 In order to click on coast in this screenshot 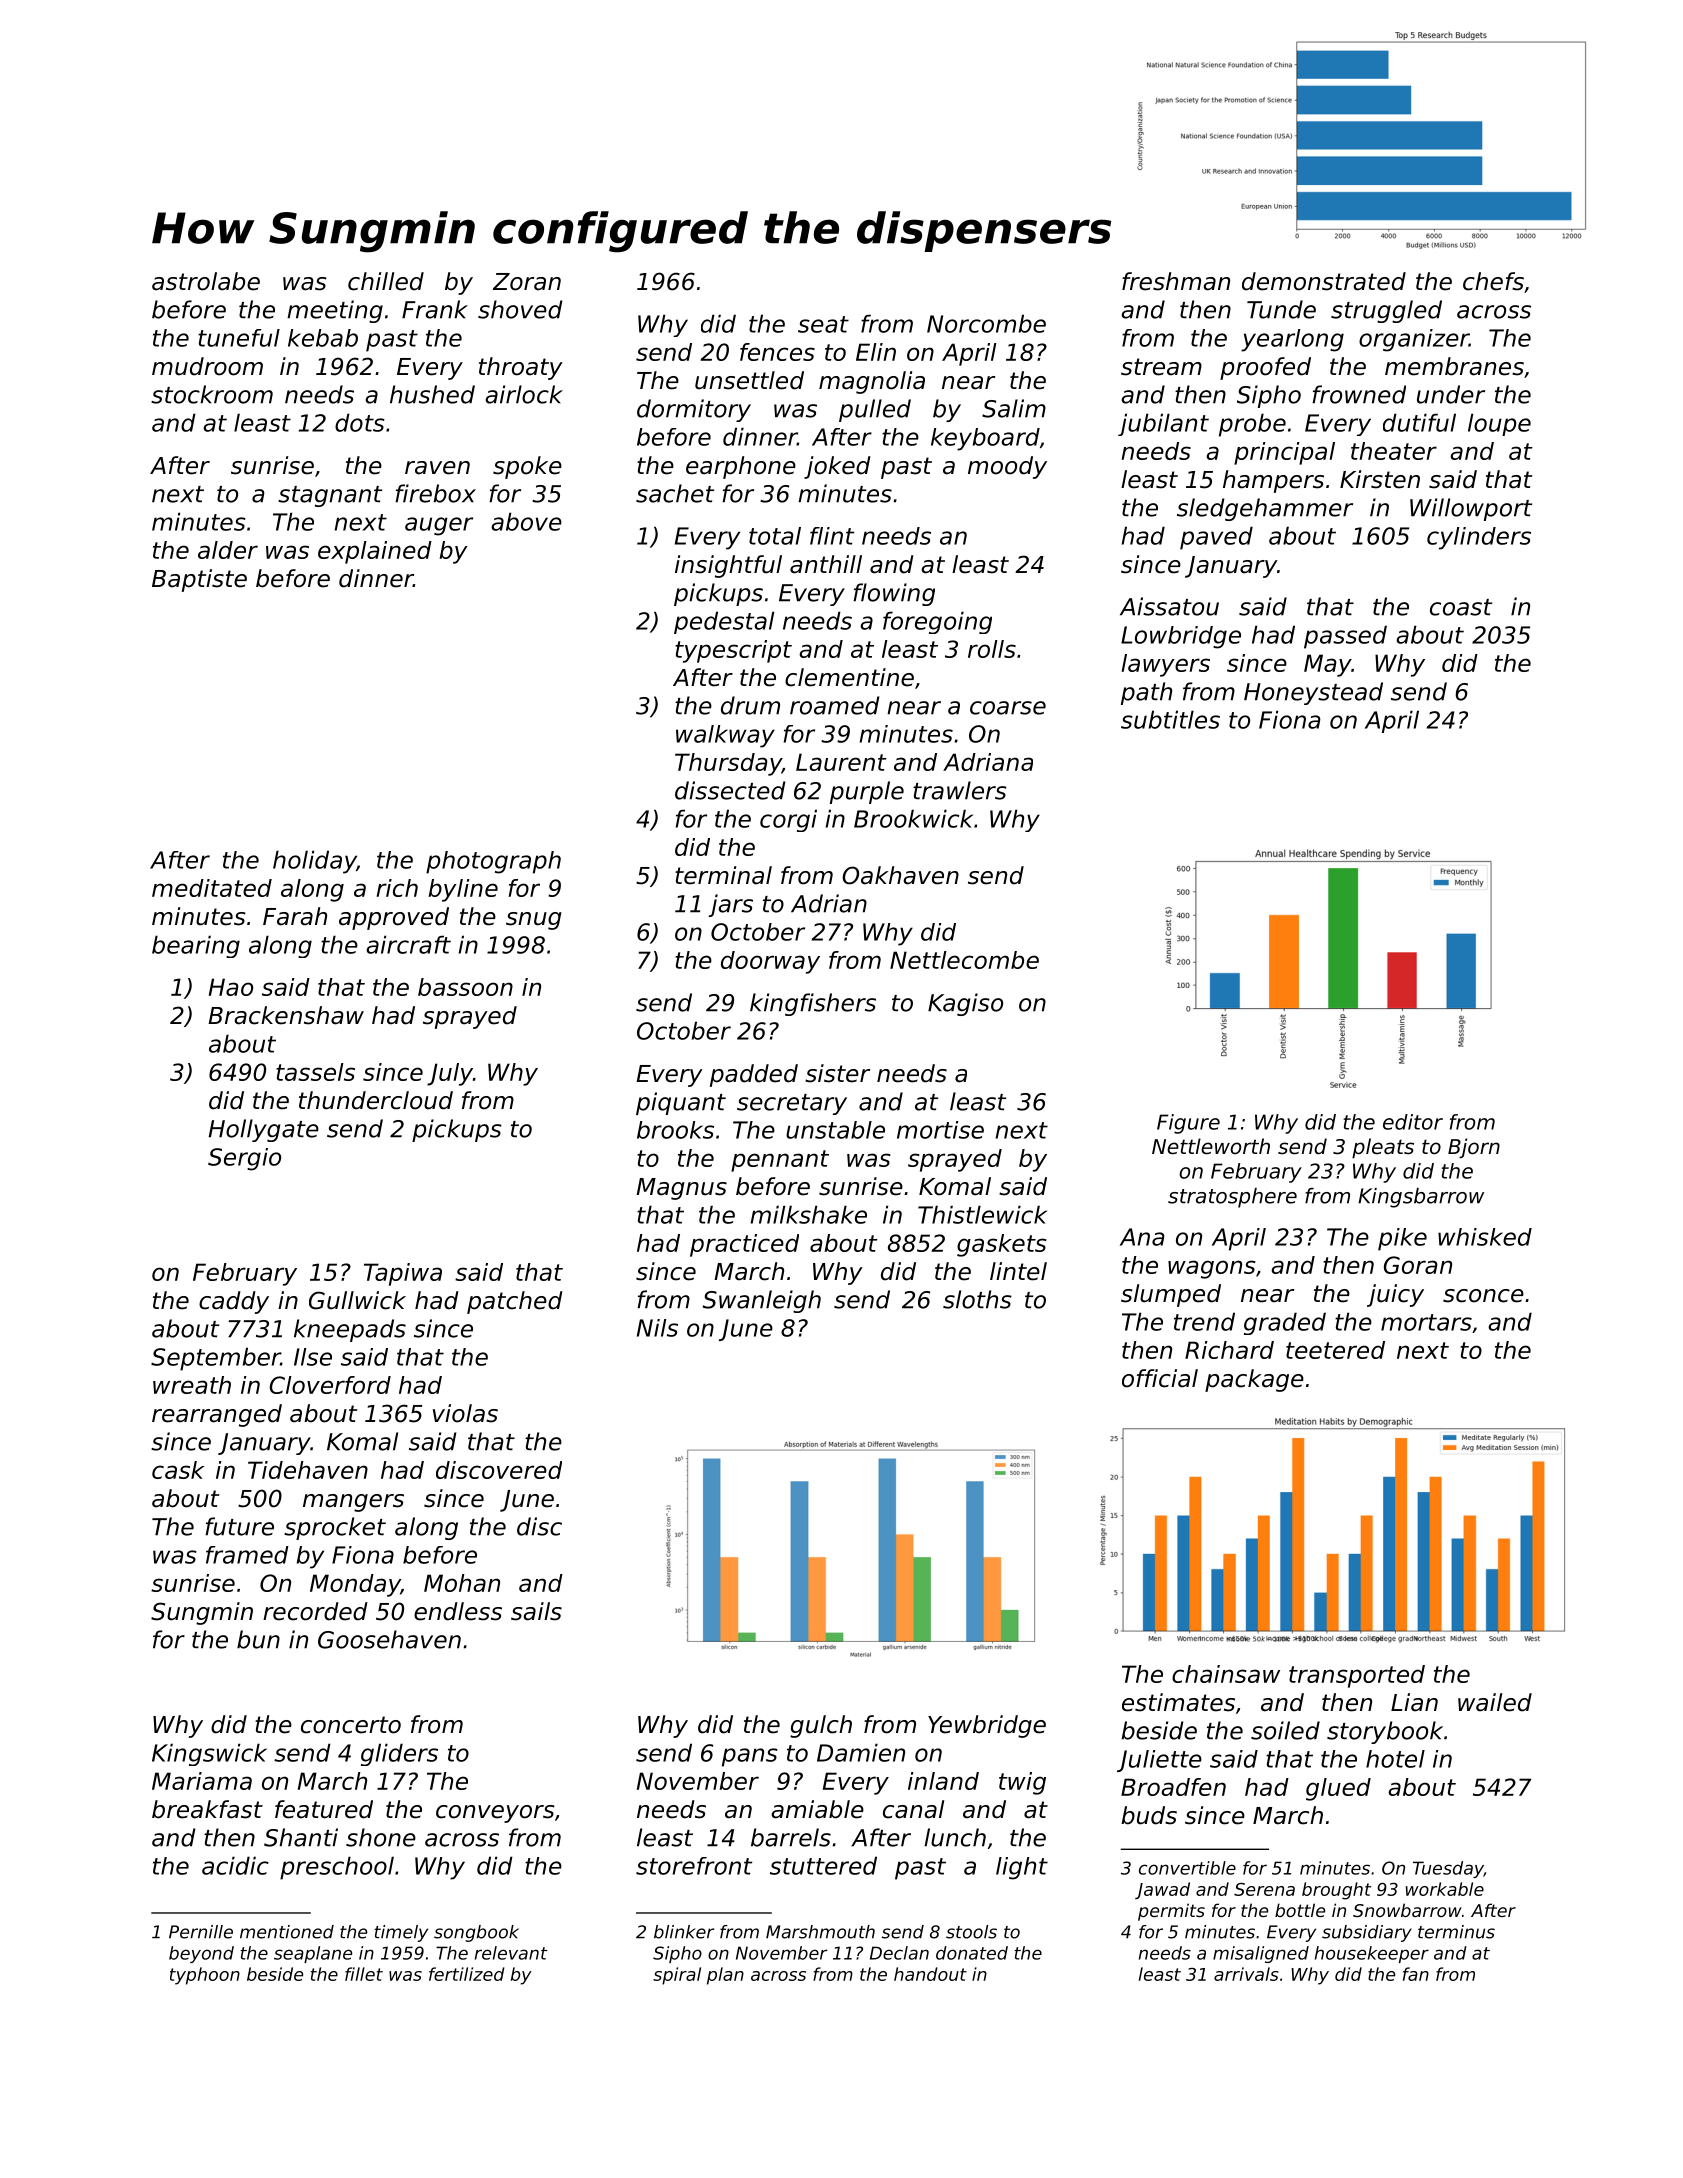, I will do `click(1461, 607)`.
